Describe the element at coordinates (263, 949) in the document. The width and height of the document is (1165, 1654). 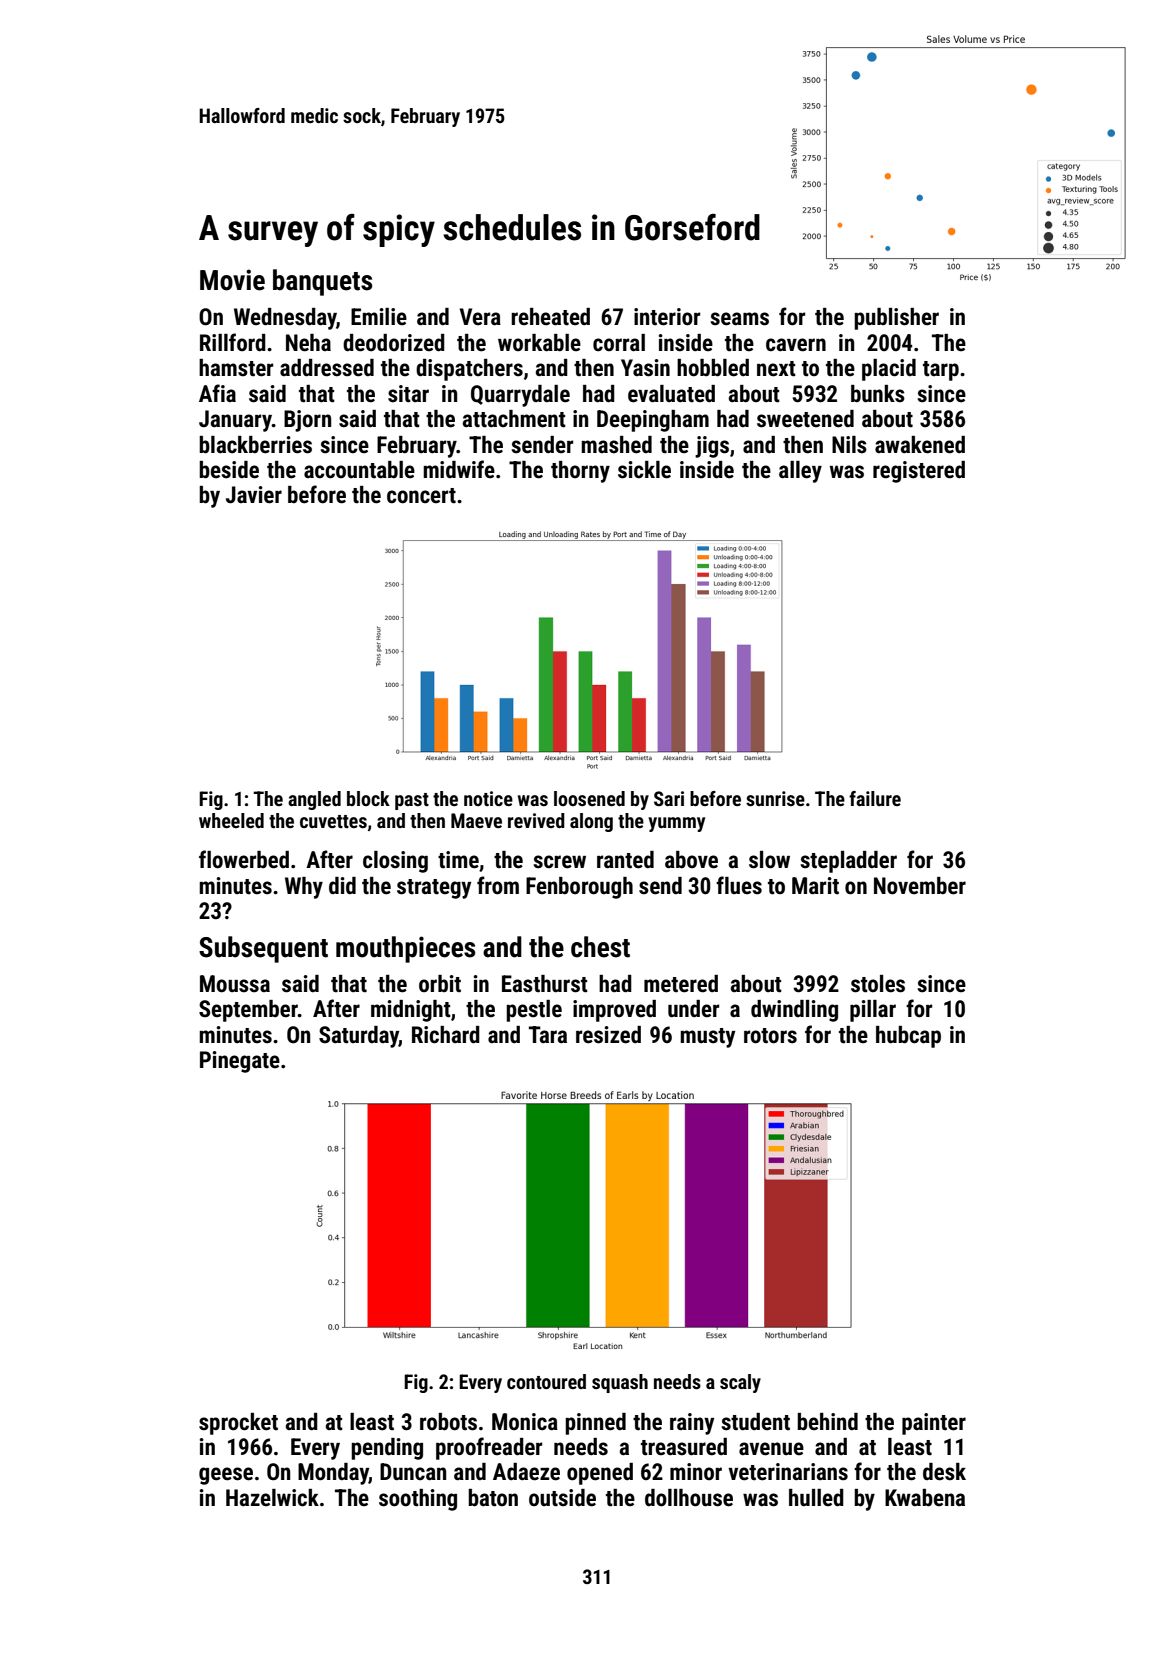
I see `Subsequent` at that location.
